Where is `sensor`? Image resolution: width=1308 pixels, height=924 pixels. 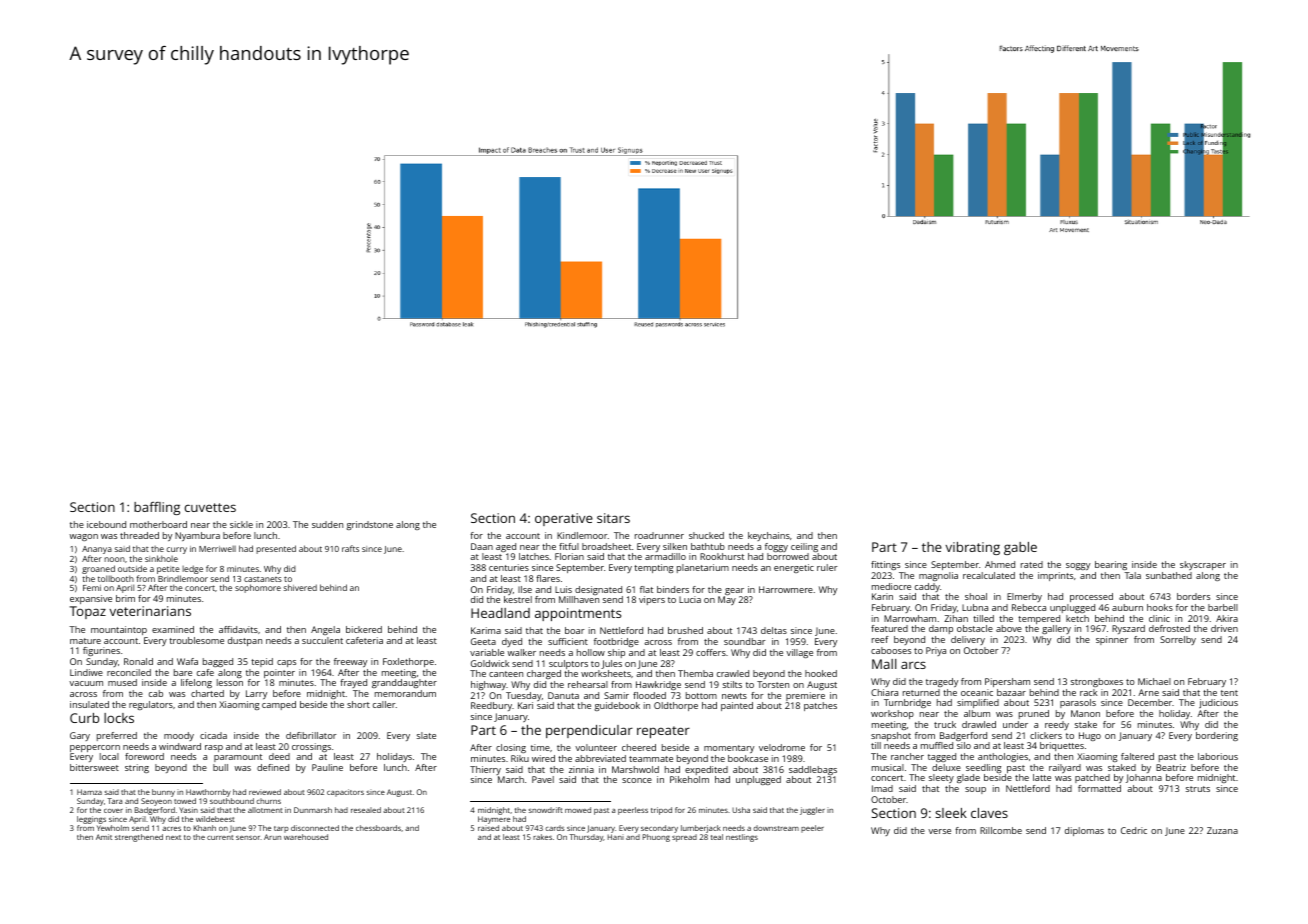
sensor is located at coordinates (248, 838).
